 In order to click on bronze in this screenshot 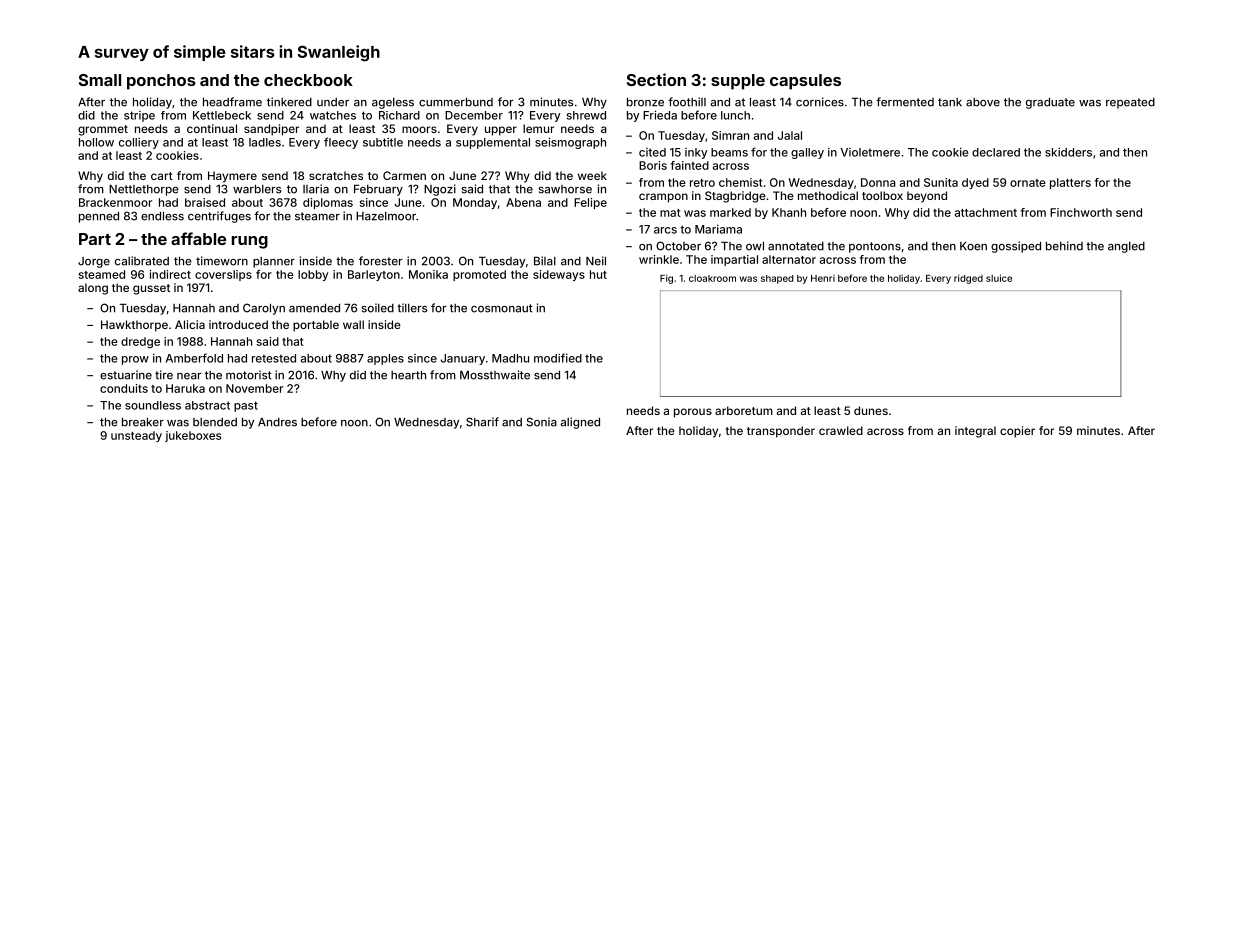, I will do `click(645, 102)`.
